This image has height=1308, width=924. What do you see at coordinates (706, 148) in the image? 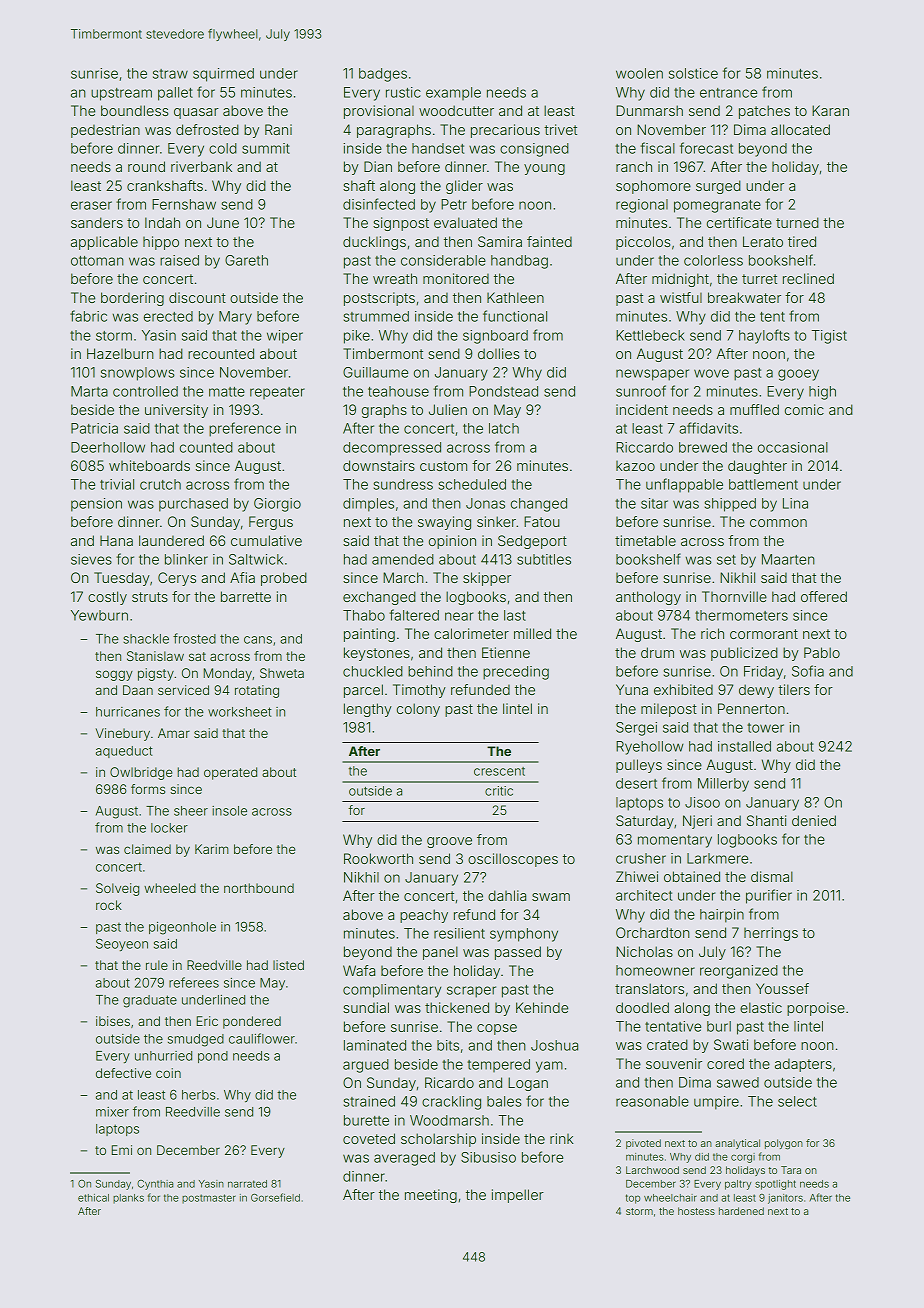
I see `forecast` at bounding box center [706, 148].
